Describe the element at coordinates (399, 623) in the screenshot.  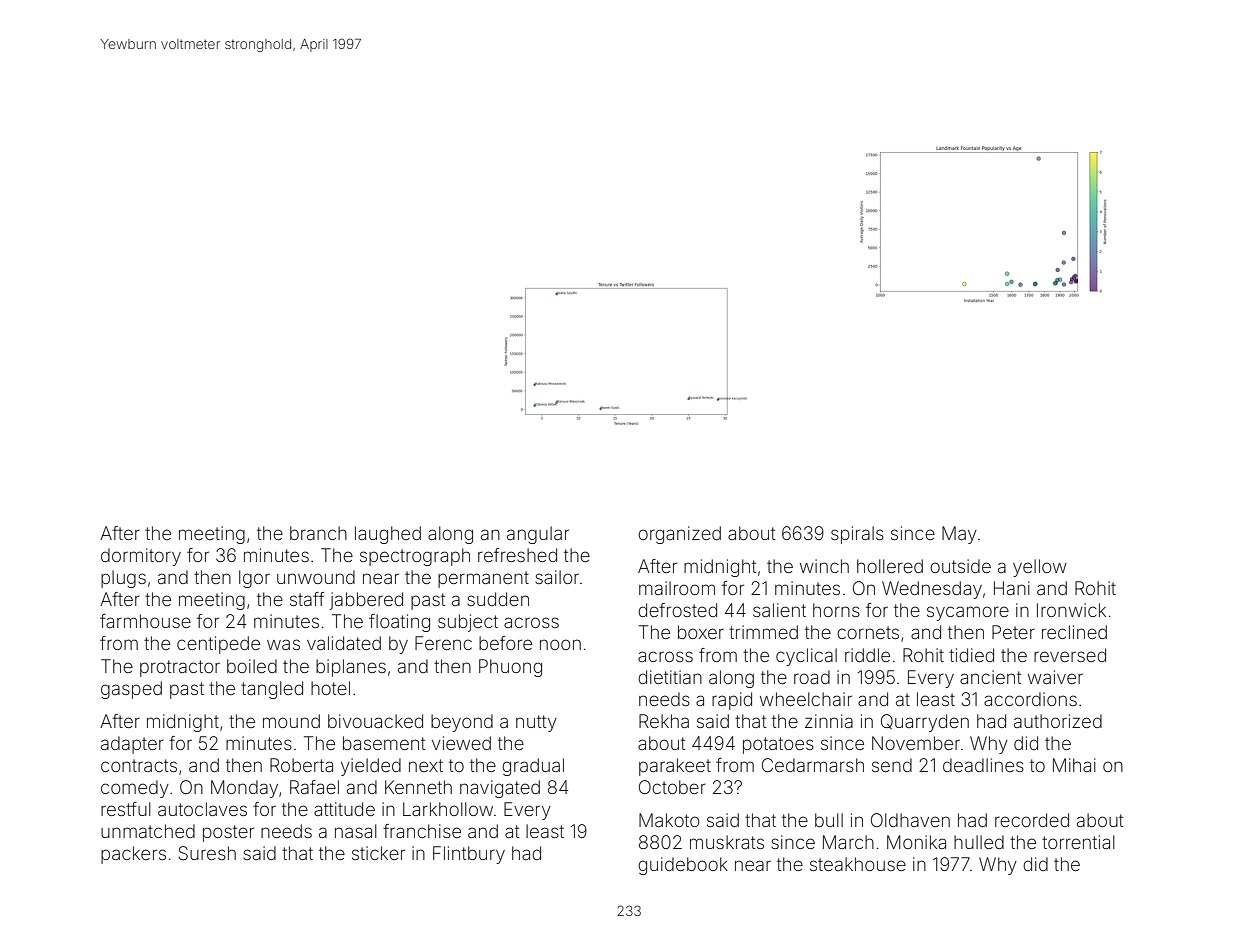
I see `floating` at that location.
